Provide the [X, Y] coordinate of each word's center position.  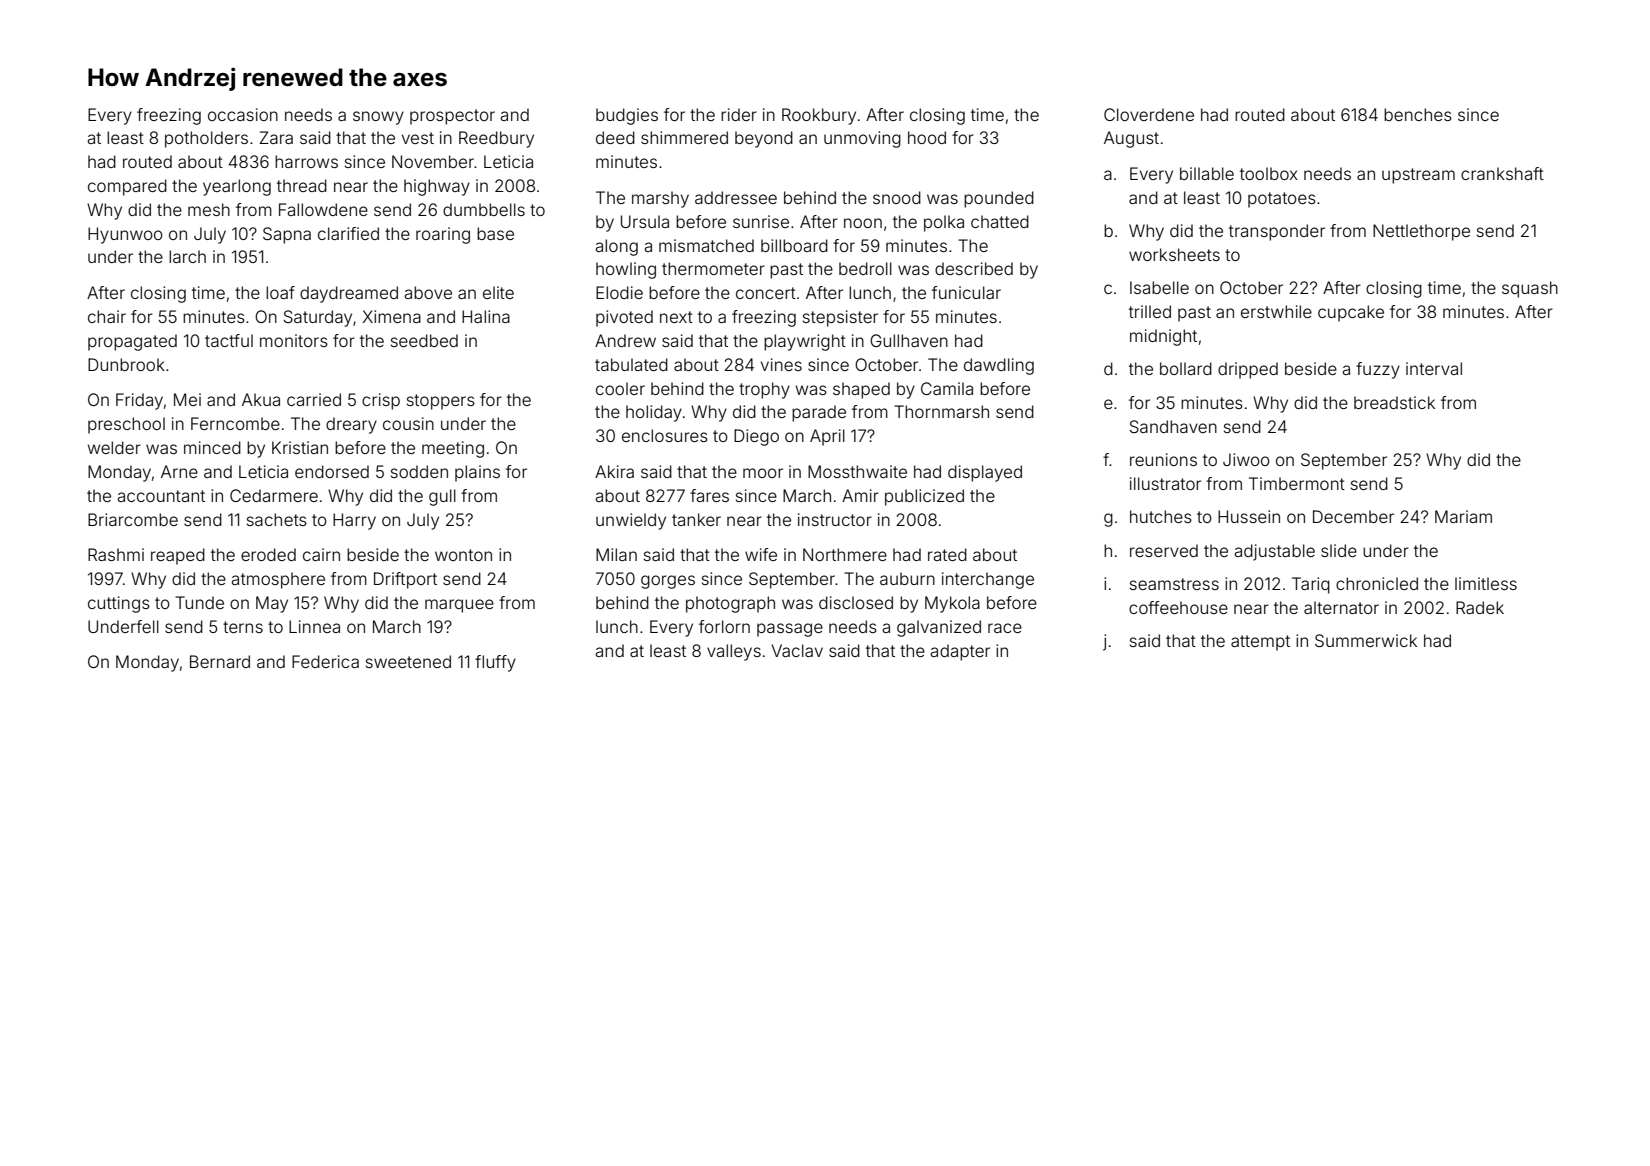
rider [739, 114]
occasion [243, 114]
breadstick [1394, 402]
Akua [261, 399]
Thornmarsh [941, 411]
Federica [325, 661]
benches [1418, 114]
